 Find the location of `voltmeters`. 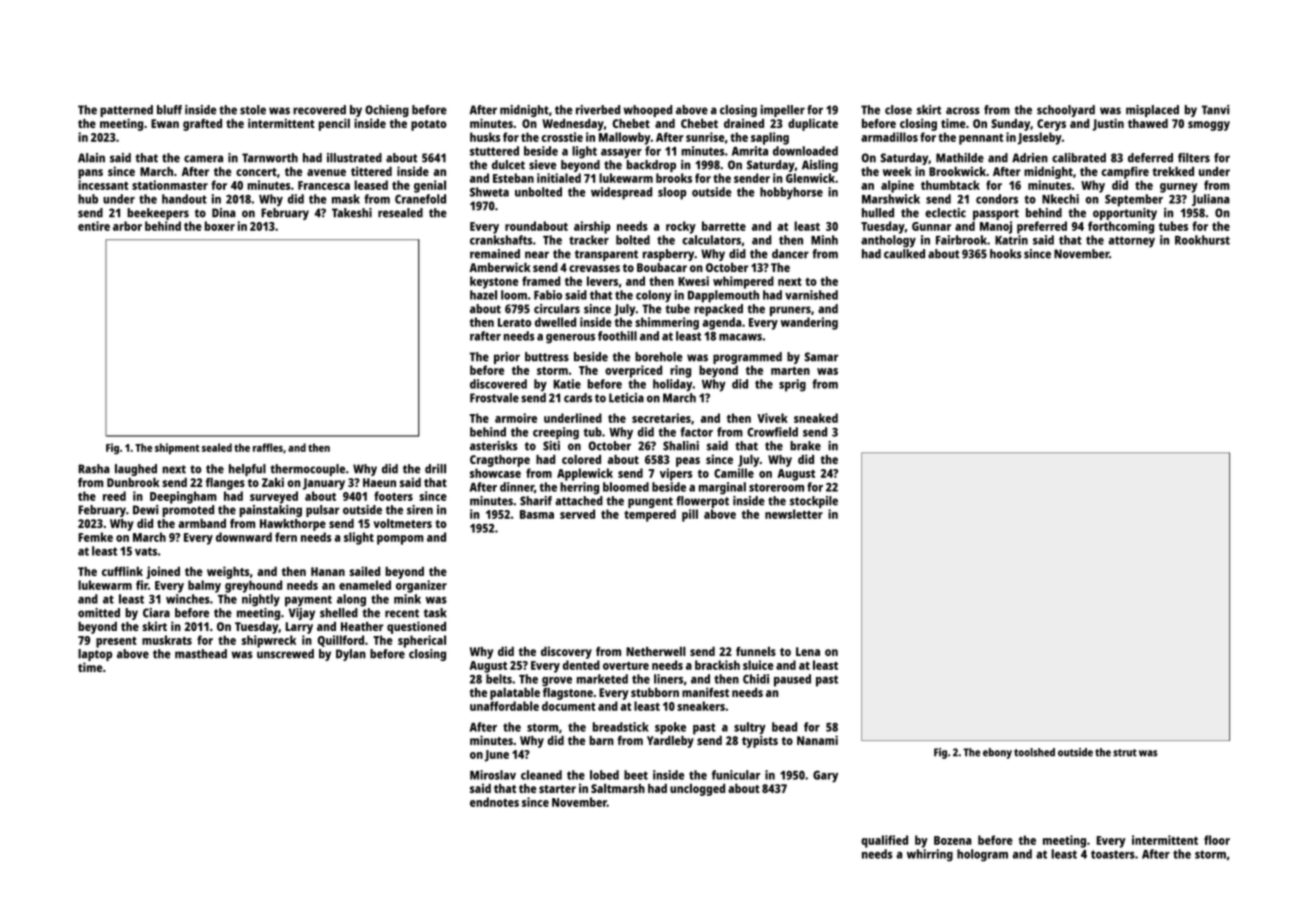

voltmeters is located at coordinates (403, 523).
